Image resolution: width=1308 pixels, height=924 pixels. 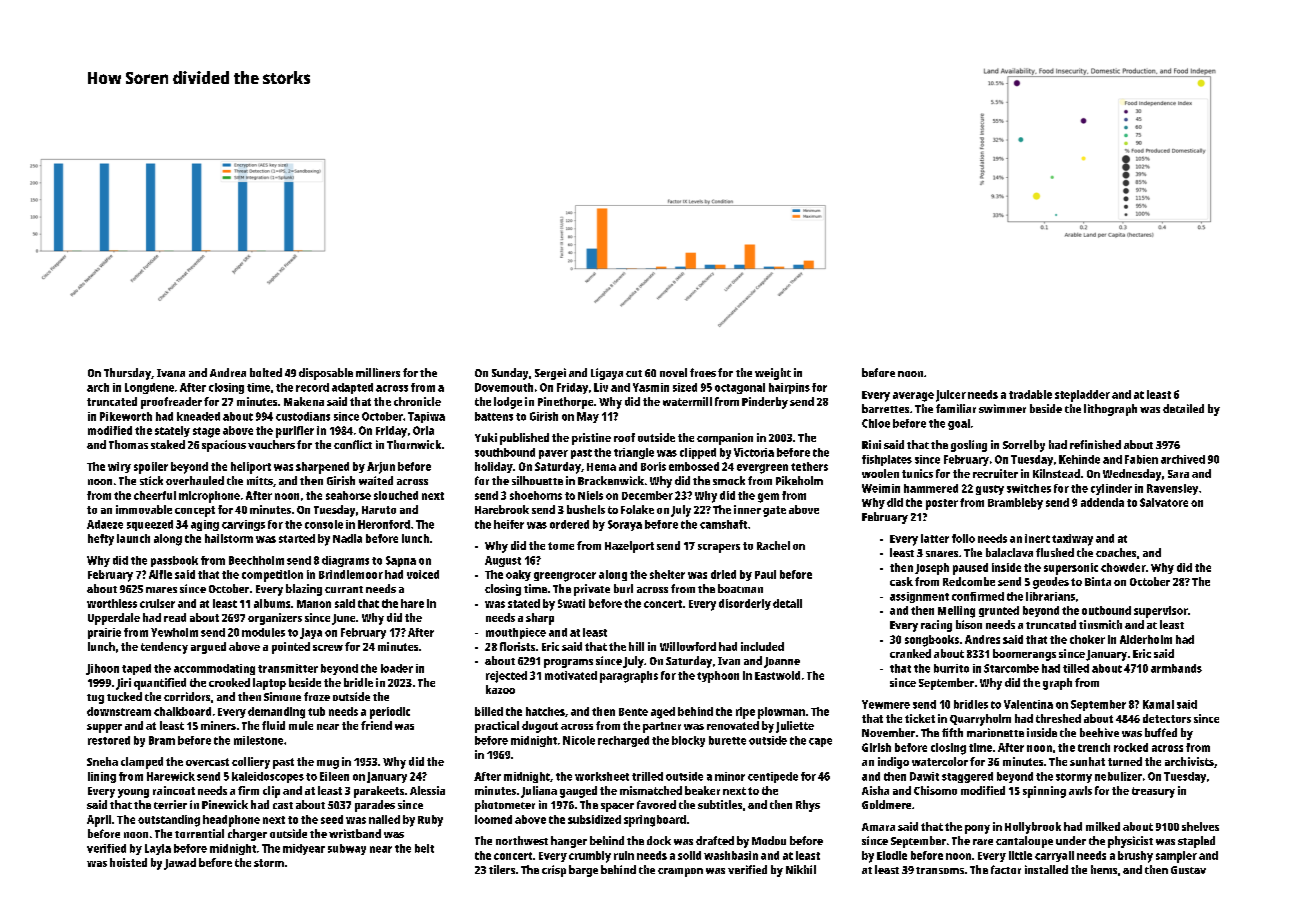 I want to click on seed, so click(x=332, y=819).
